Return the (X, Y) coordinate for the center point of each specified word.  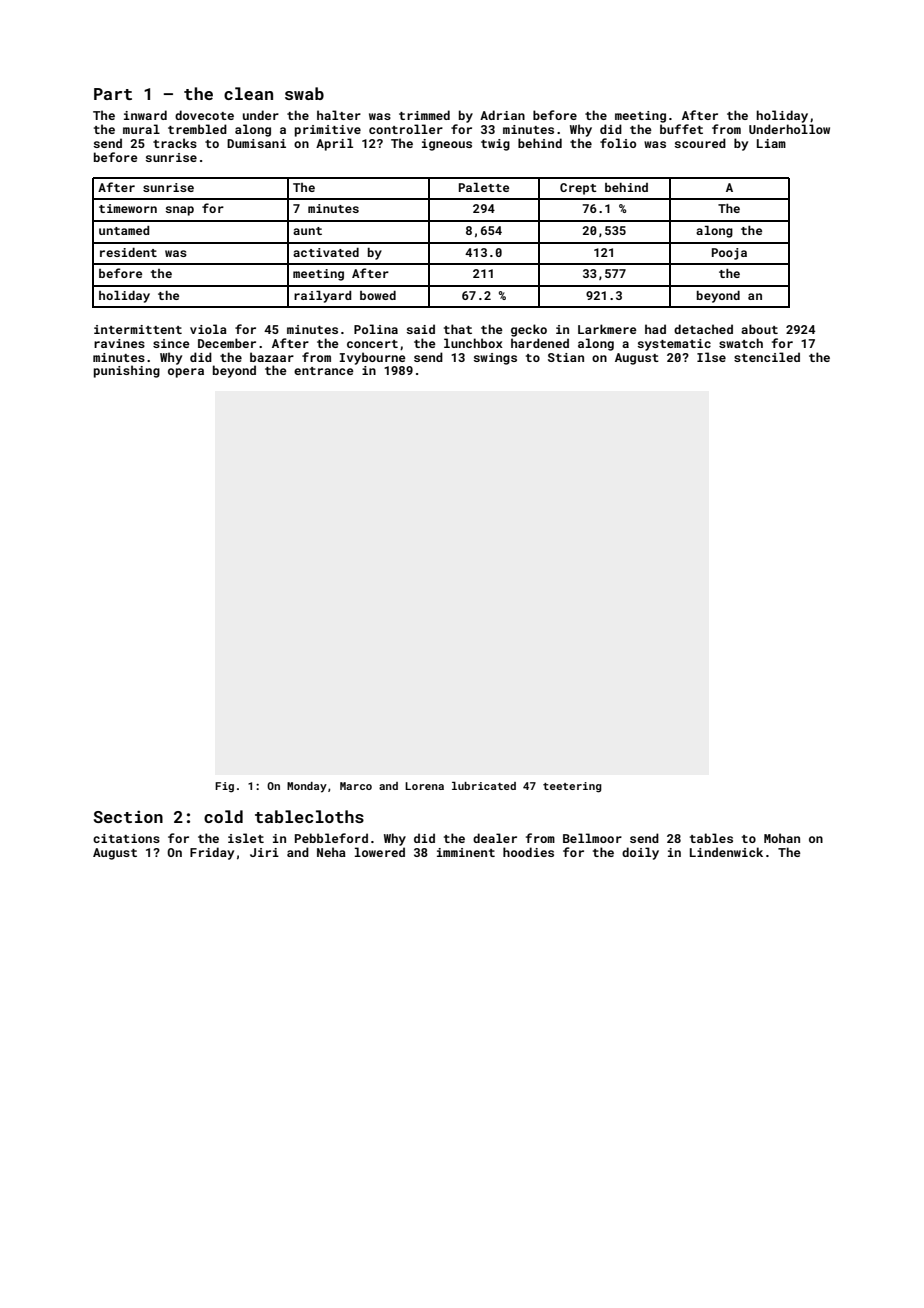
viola (208, 329)
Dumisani (256, 143)
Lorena (424, 786)
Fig (224, 787)
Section (128, 816)
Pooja (729, 254)
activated (326, 252)
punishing (127, 371)
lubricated (484, 786)
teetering (572, 787)
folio (618, 143)
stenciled (767, 357)
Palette (484, 187)
